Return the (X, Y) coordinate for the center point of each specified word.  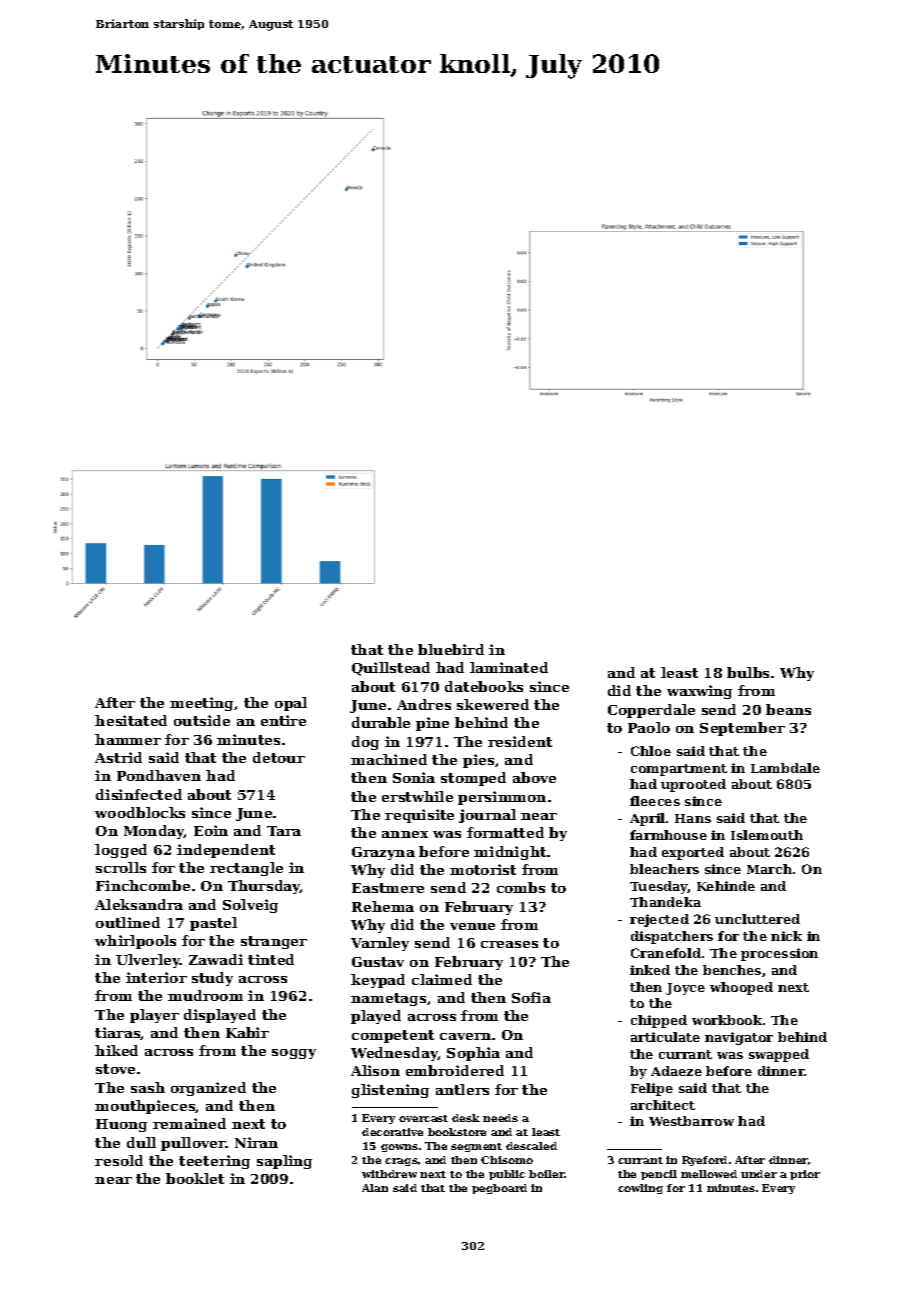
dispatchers (672, 937)
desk (466, 1118)
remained (189, 1123)
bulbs (748, 672)
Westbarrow (691, 1121)
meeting (202, 704)
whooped (741, 988)
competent (393, 1036)
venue (472, 926)
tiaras (118, 1033)
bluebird (451, 649)
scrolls (121, 867)
